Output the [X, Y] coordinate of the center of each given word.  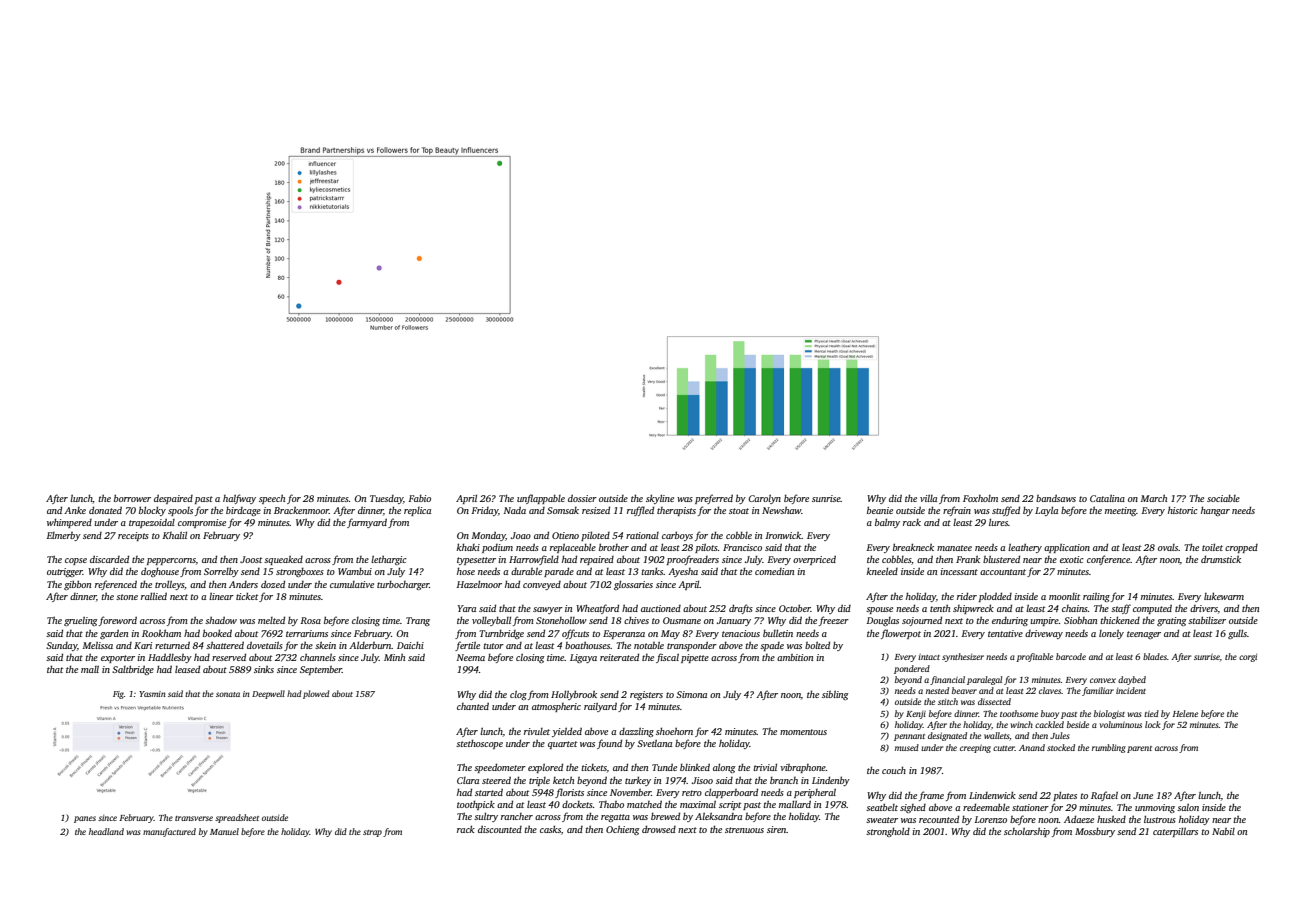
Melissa [98, 645]
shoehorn [674, 731]
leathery [1025, 548]
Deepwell [268, 694]
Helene [1185, 713]
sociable [1223, 498]
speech [272, 499]
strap [372, 833]
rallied [154, 596]
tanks [652, 571]
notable [649, 645]
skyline [660, 499]
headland [106, 831]
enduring [1010, 621]
